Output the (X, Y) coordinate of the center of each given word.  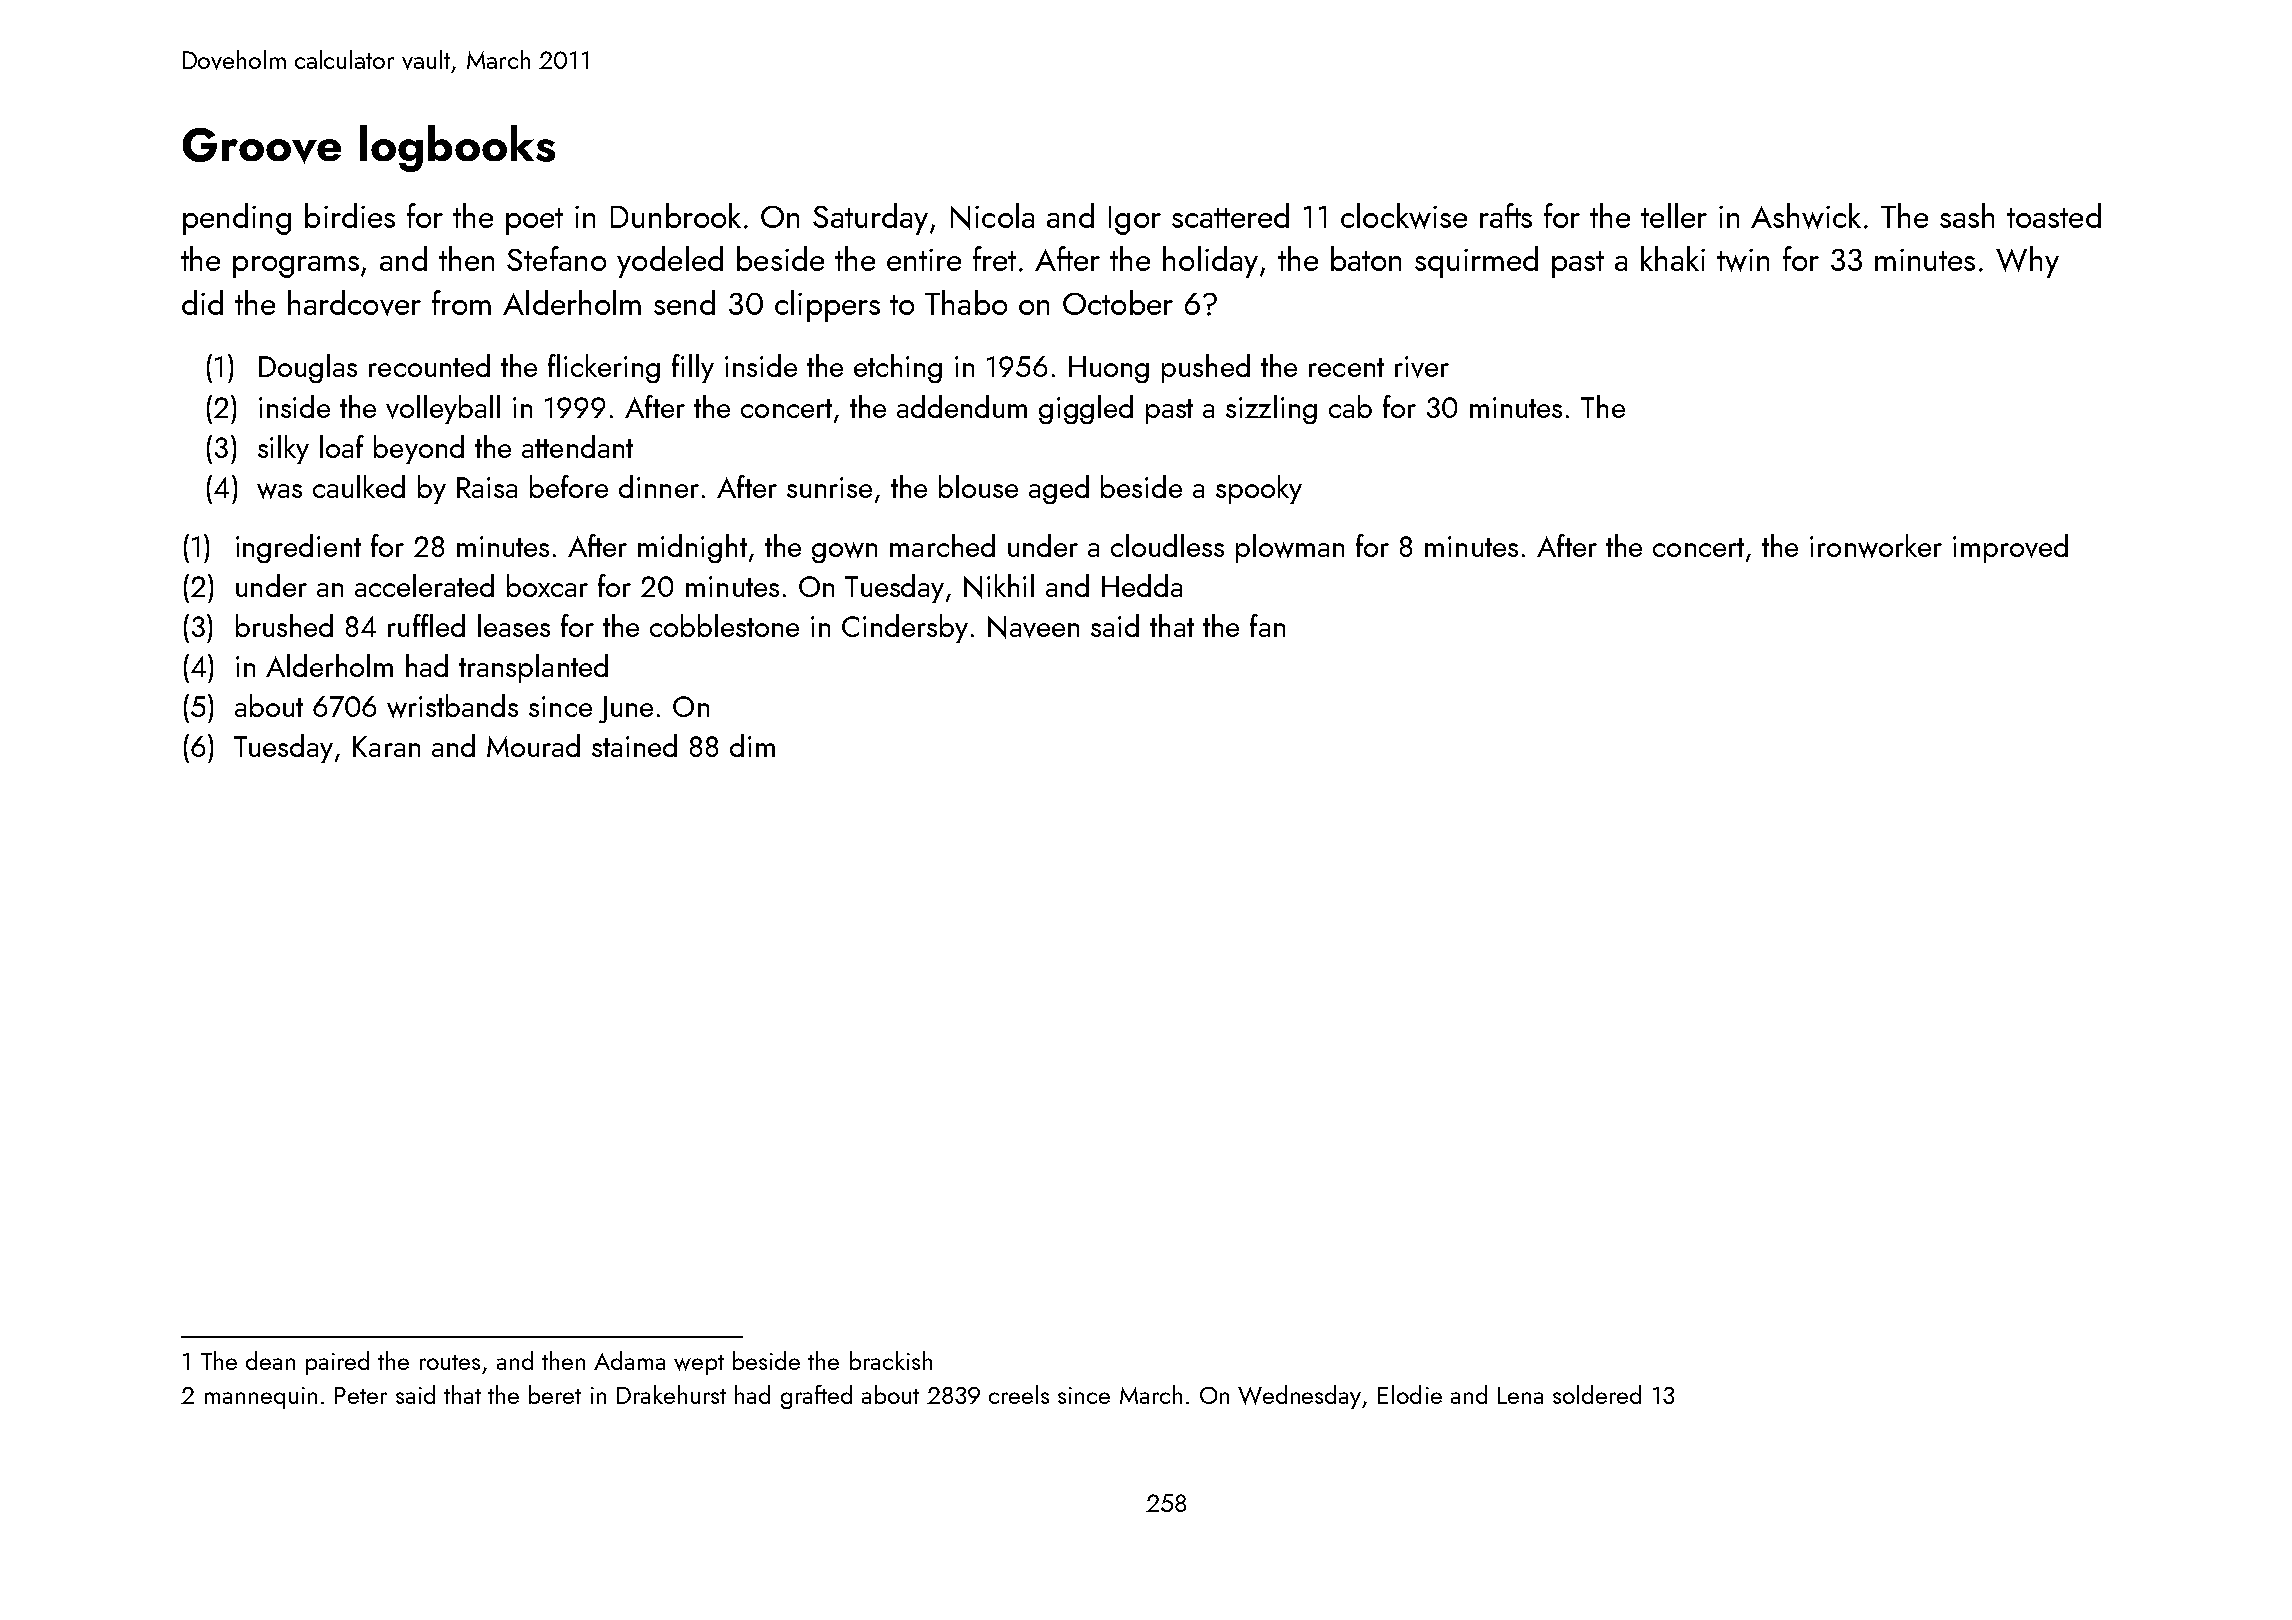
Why (2027, 262)
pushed (1206, 368)
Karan (386, 746)
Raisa (487, 487)
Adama (629, 1360)
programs (296, 267)
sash (1967, 215)
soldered (1597, 1394)
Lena (1520, 1395)
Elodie (1410, 1394)
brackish (891, 1360)
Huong (1109, 369)
